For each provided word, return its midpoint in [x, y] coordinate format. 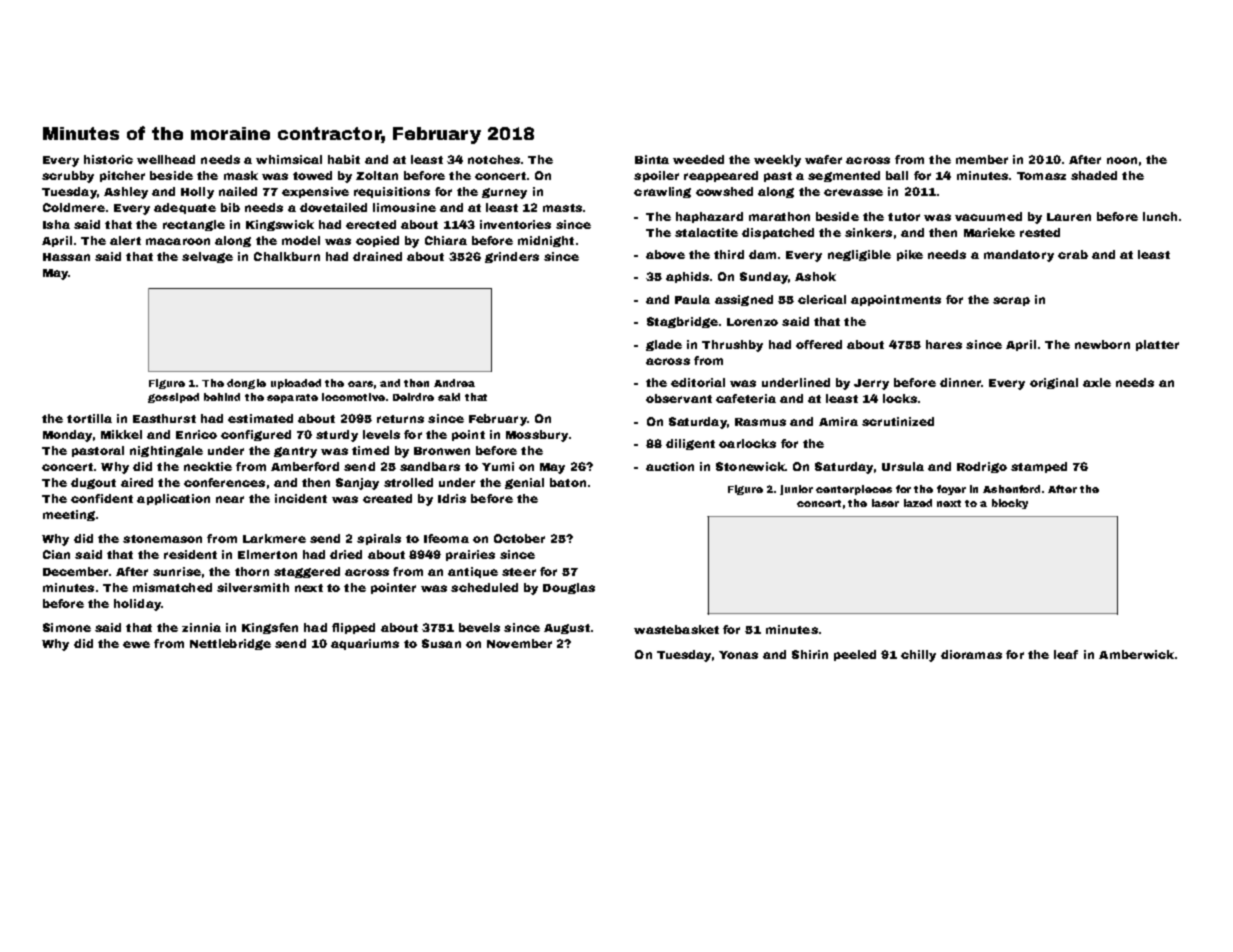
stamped [1039, 467]
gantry [295, 452]
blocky [1010, 504]
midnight [546, 241]
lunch [1160, 216]
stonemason [162, 539]
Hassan [66, 257]
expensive [315, 192]
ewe [136, 644]
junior [796, 490]
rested [1040, 232]
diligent [690, 444]
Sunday [764, 278]
